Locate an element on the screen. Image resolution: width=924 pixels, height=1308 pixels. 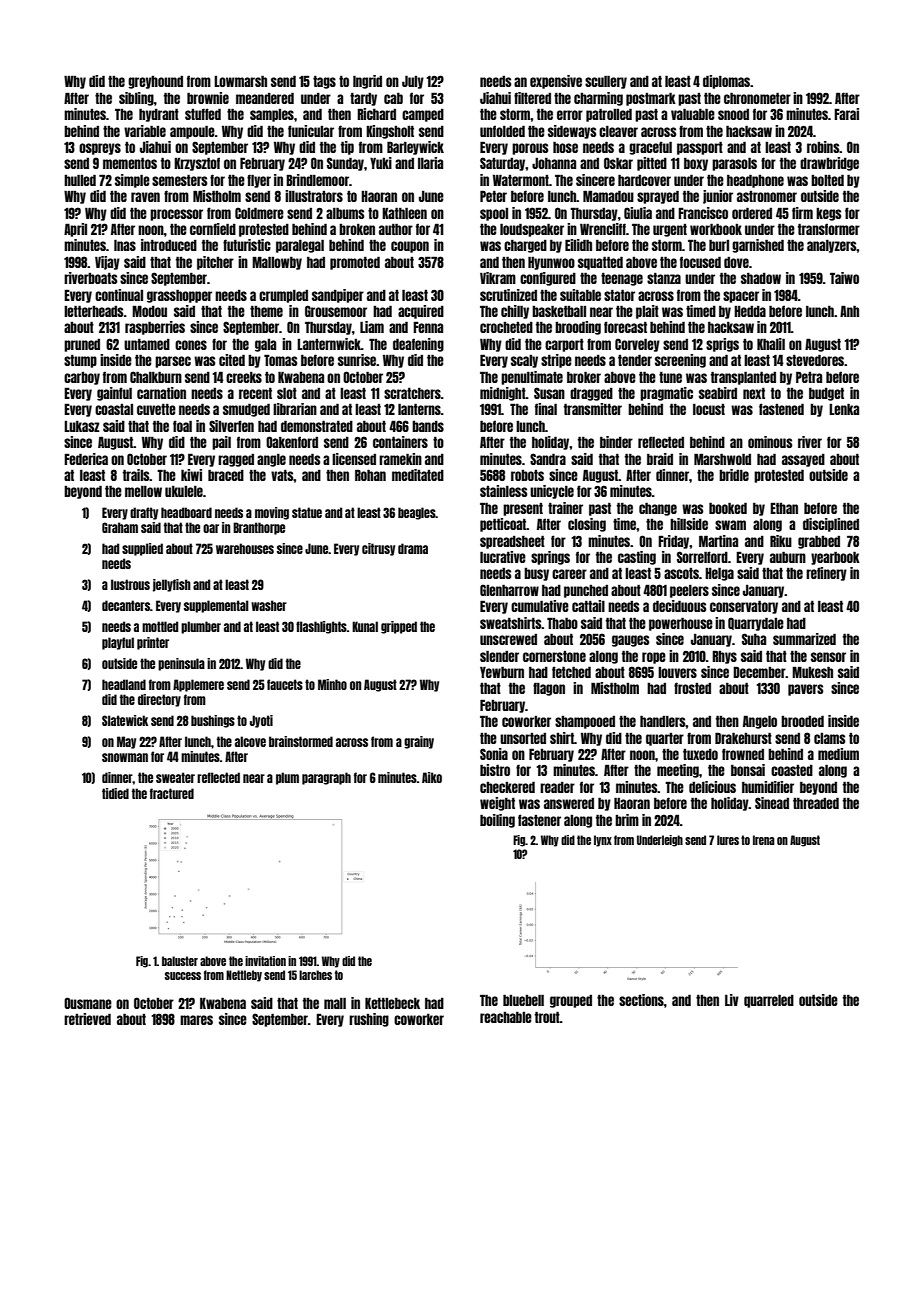
fractured is located at coordinates (172, 793).
